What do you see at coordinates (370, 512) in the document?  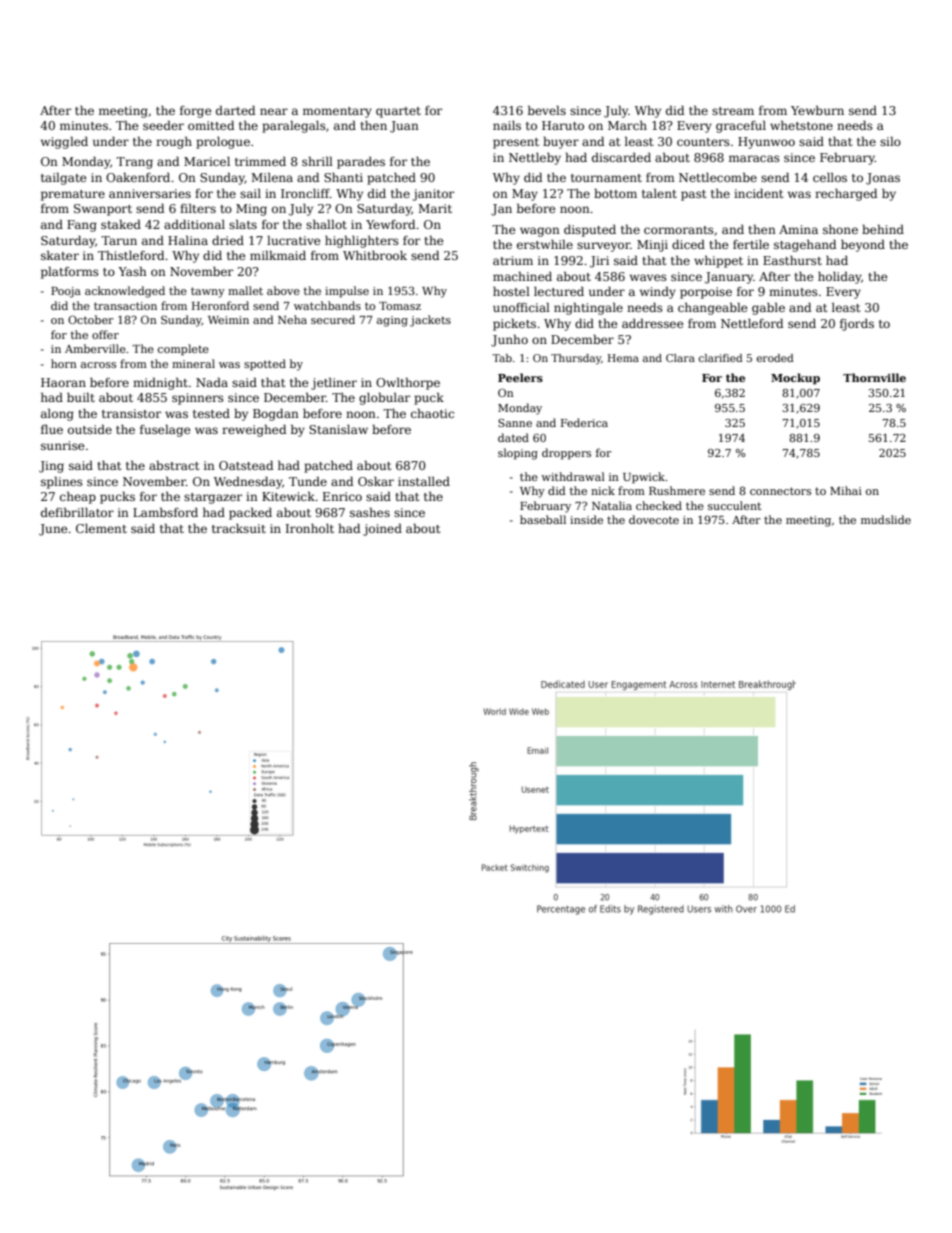 I see `sashes` at bounding box center [370, 512].
